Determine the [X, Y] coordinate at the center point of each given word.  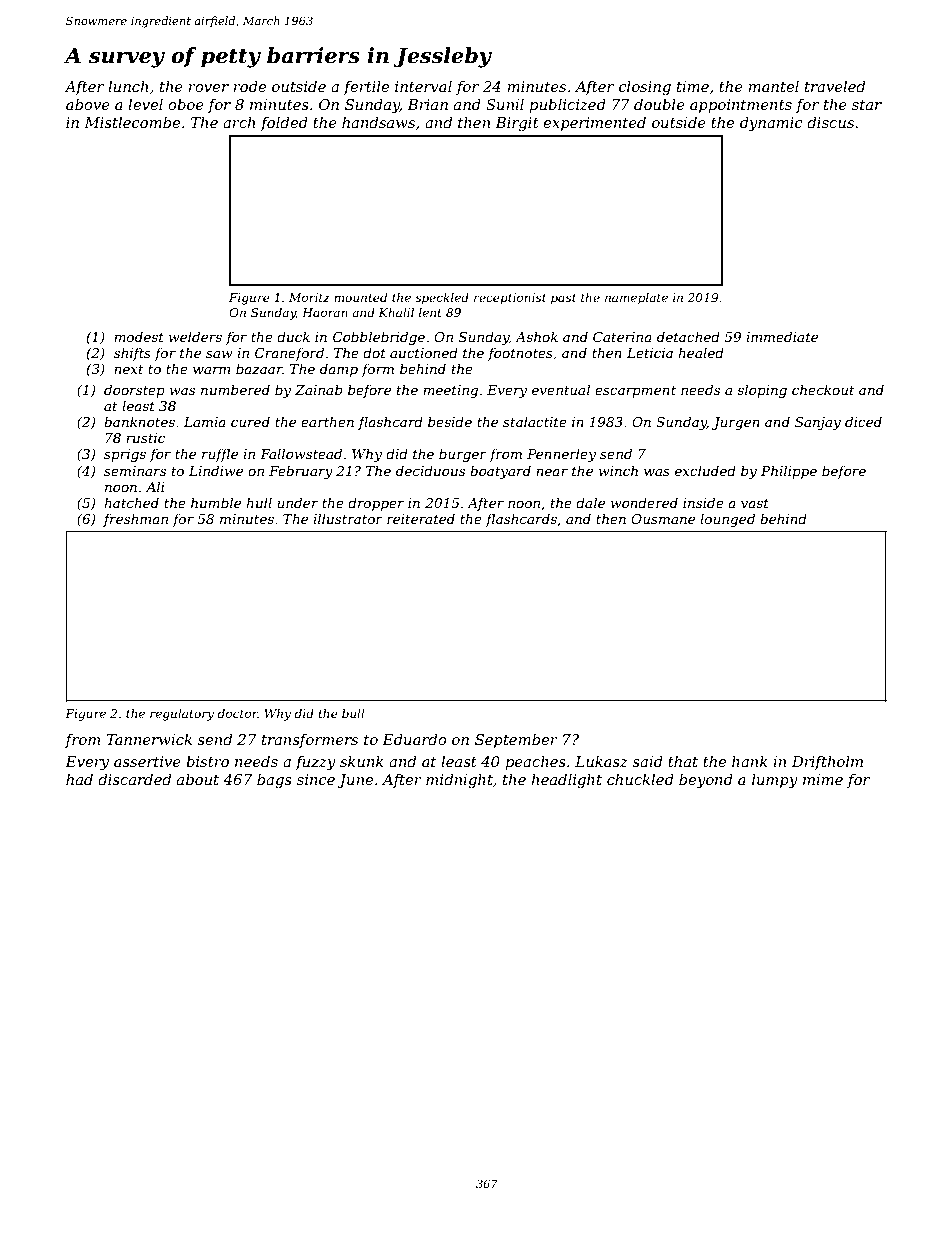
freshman [135, 520]
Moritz [309, 297]
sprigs [125, 455]
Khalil [396, 312]
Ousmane [663, 519]
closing [645, 88]
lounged [727, 520]
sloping [762, 391]
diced [863, 421]
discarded [134, 779]
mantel [773, 86]
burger [463, 455]
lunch [128, 86]
